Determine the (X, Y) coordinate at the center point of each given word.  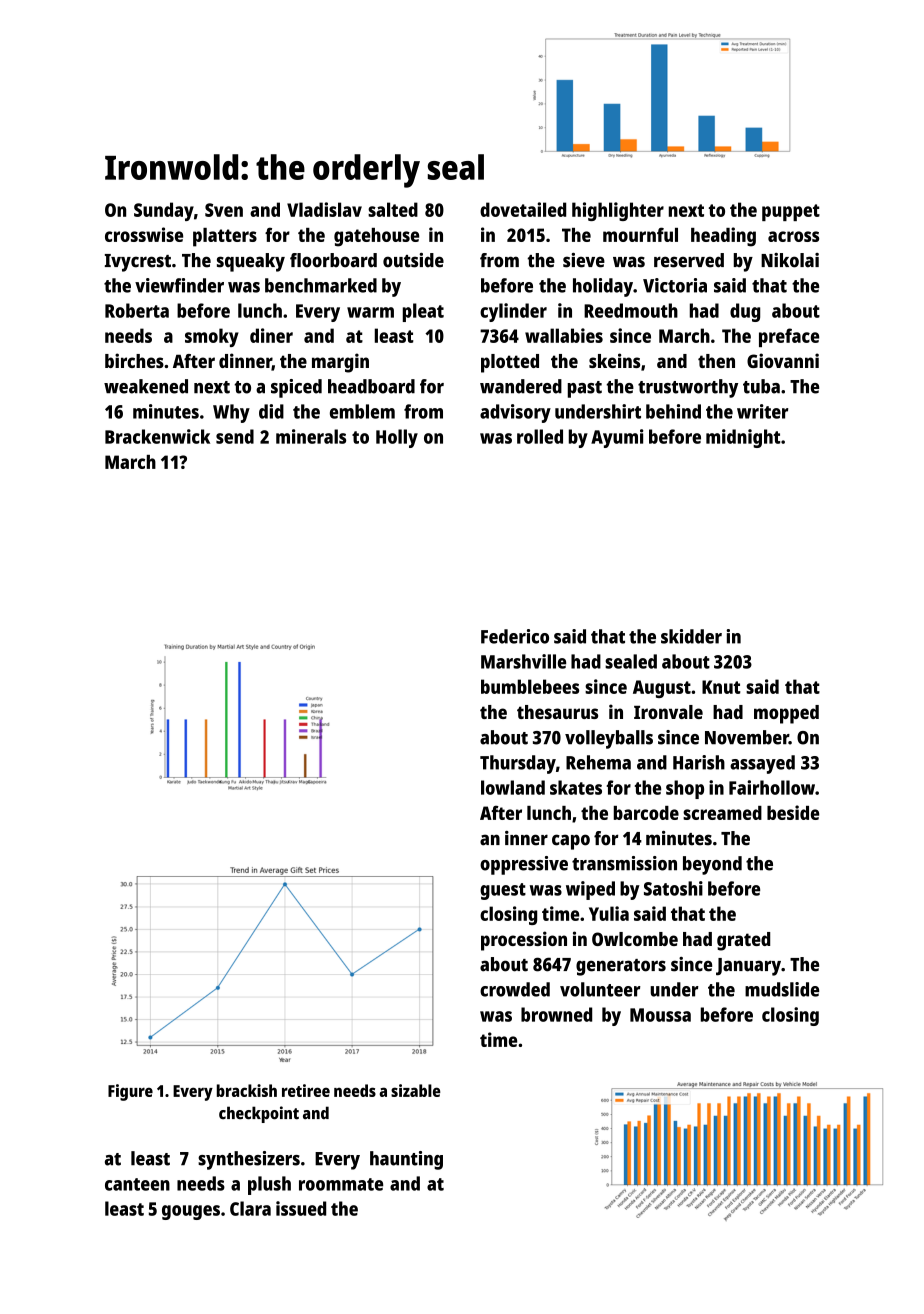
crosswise (144, 234)
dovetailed (523, 209)
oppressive (524, 865)
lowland (513, 787)
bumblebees (530, 686)
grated (743, 941)
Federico (515, 636)
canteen (137, 1184)
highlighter (618, 211)
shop (685, 789)
